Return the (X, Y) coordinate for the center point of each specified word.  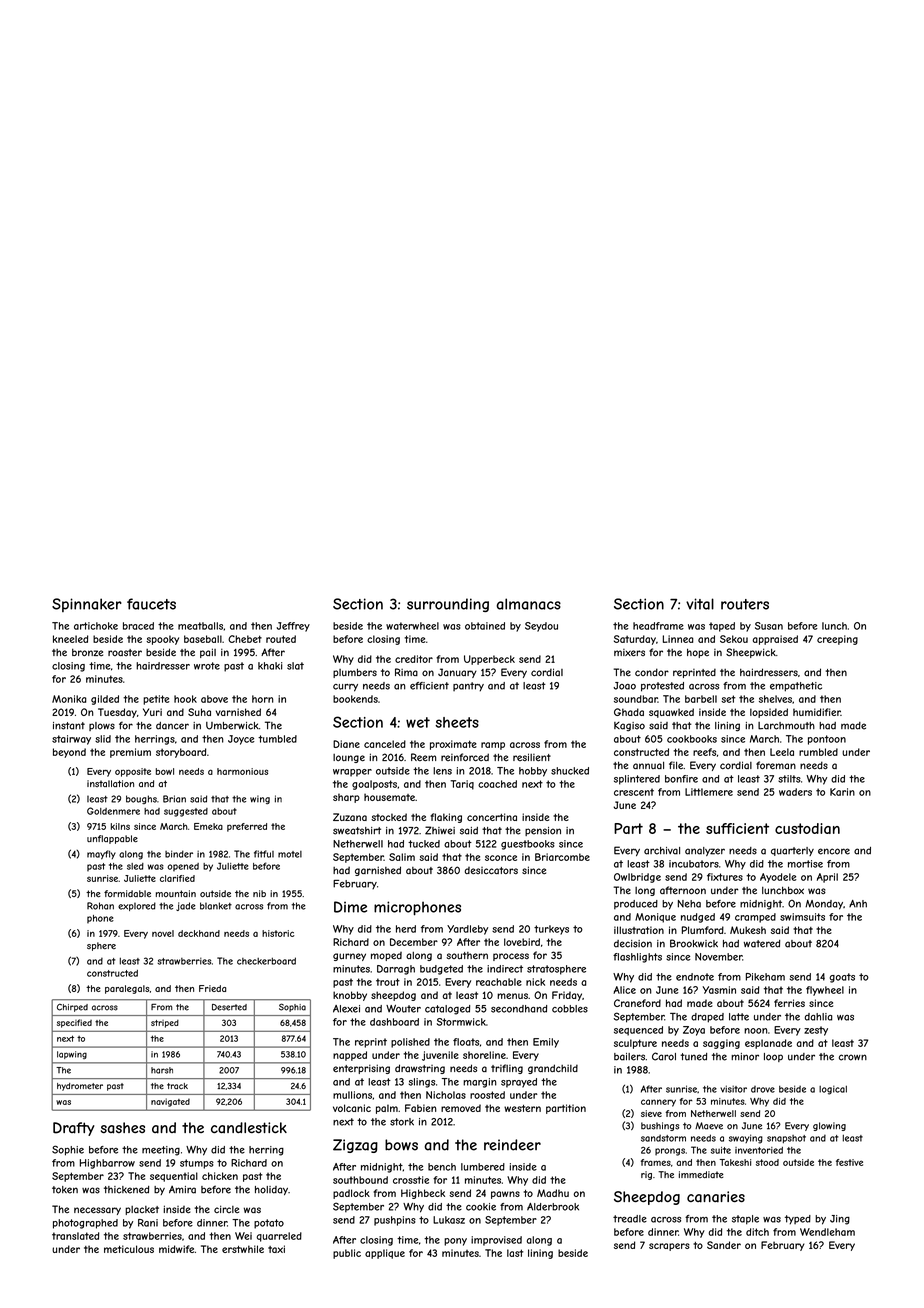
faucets (151, 604)
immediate (701, 1174)
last (515, 1253)
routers (745, 604)
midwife (176, 1249)
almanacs (528, 604)
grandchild (553, 1069)
